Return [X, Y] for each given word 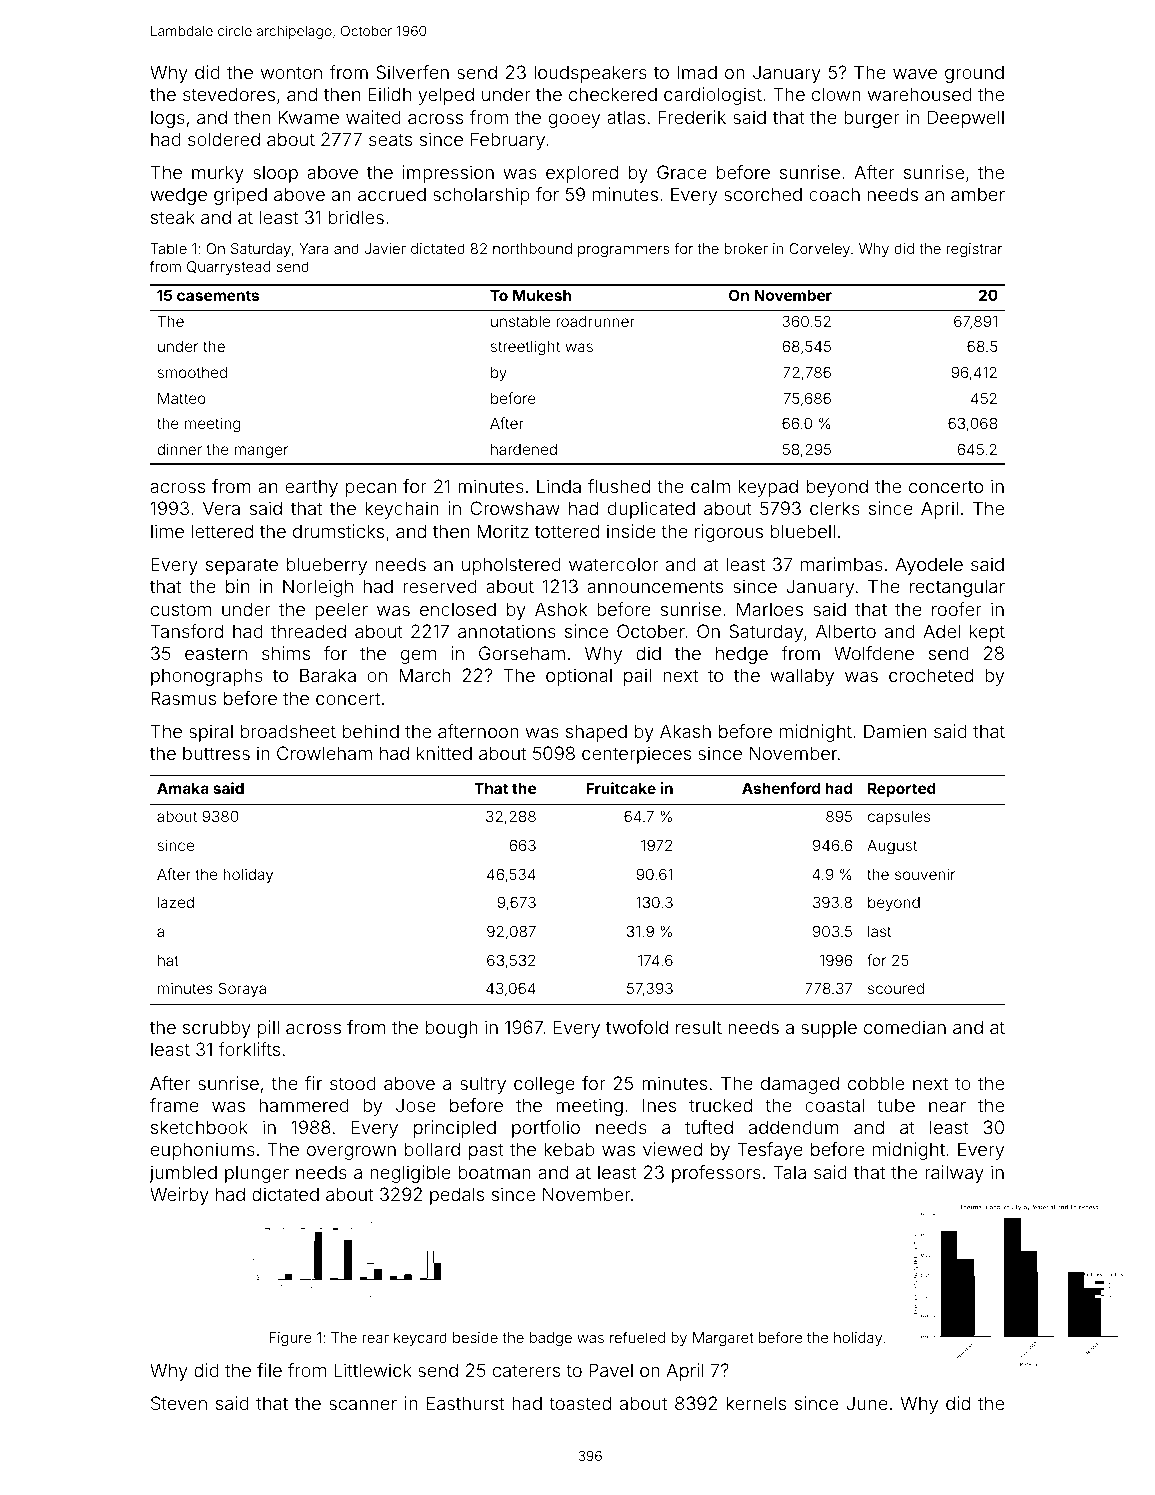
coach [834, 194]
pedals [457, 1196]
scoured [896, 988]
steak [173, 217]
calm [710, 486]
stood [353, 1083]
